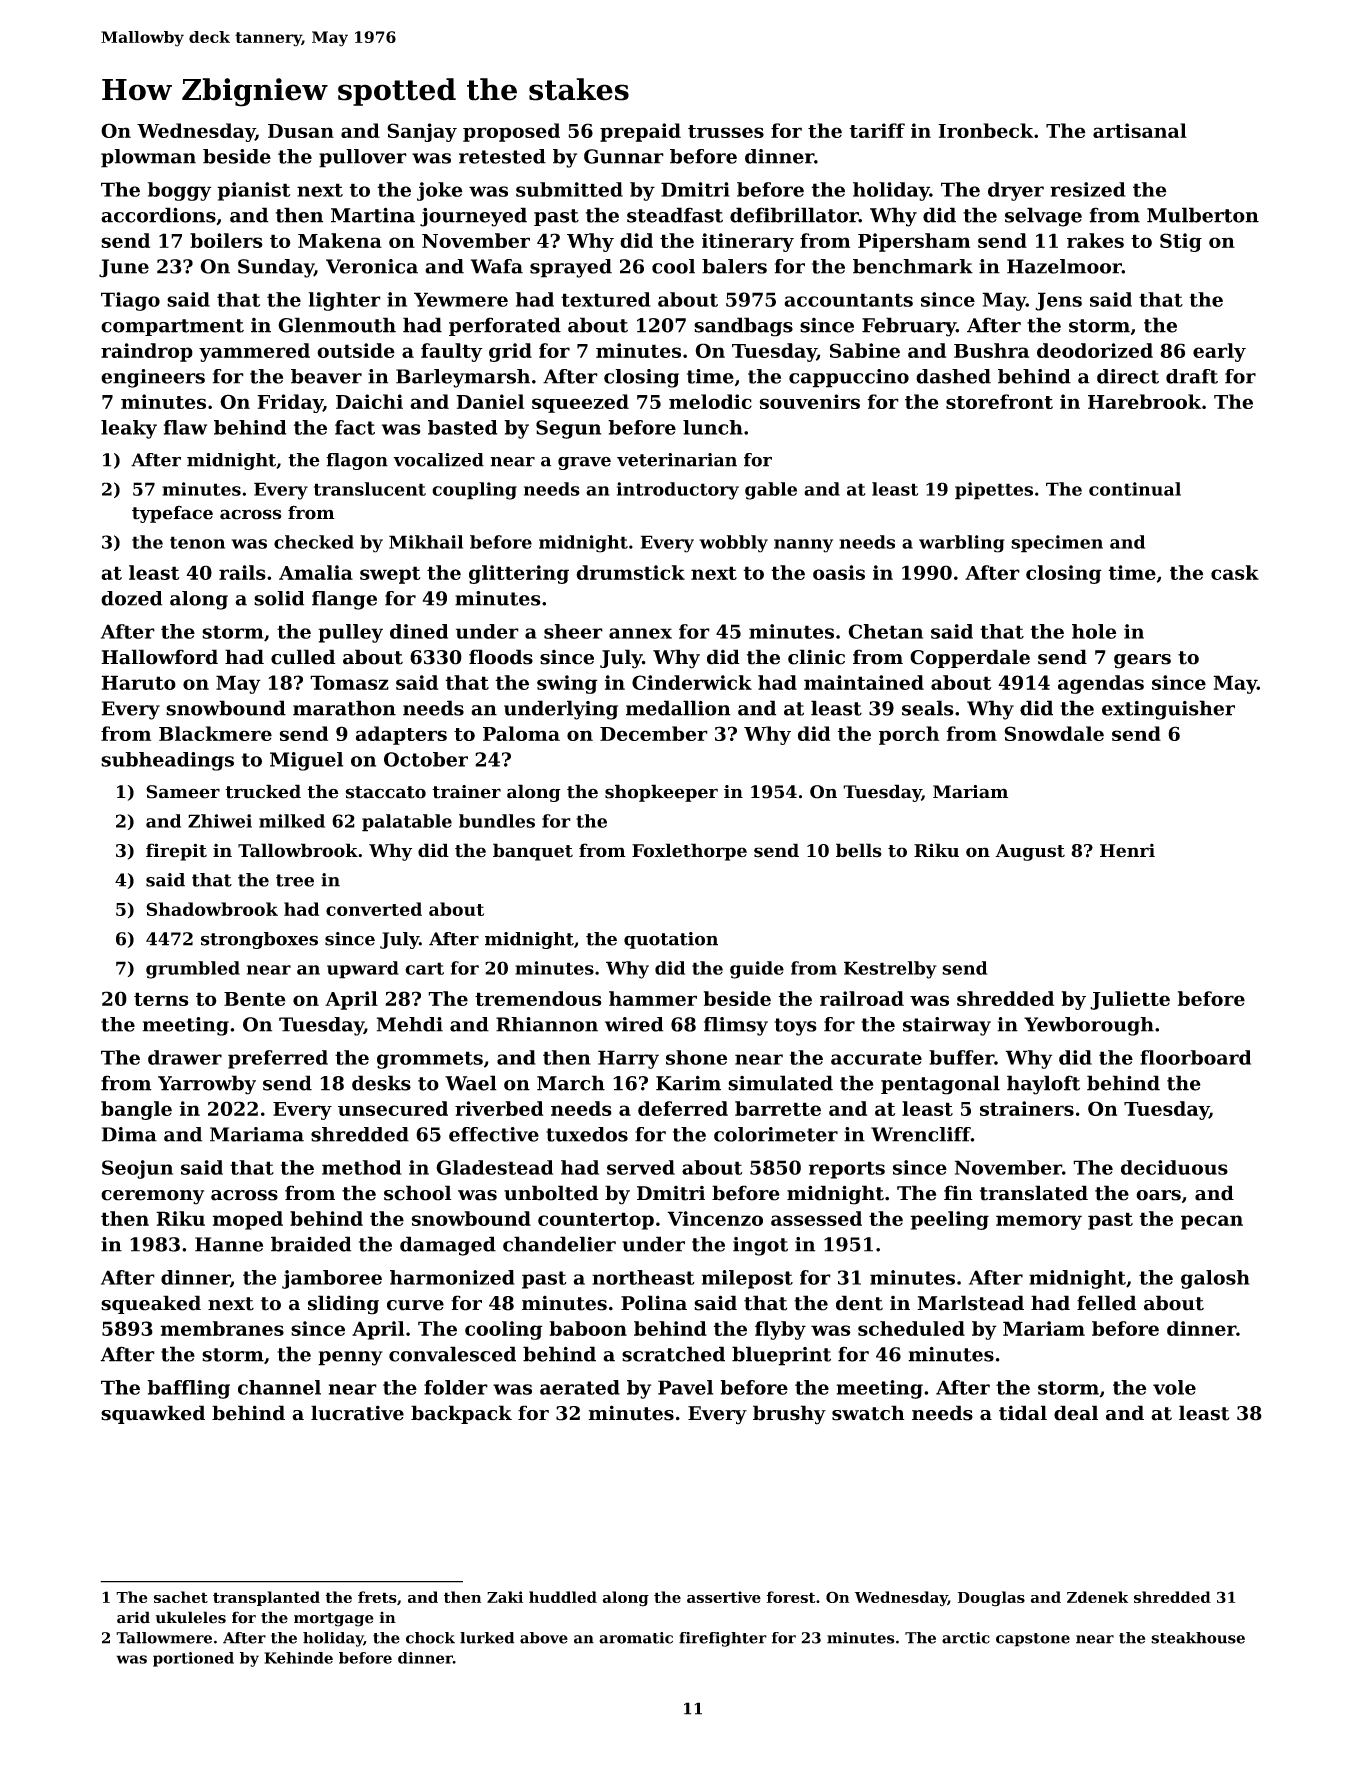  I want to click on plowman, so click(148, 158).
